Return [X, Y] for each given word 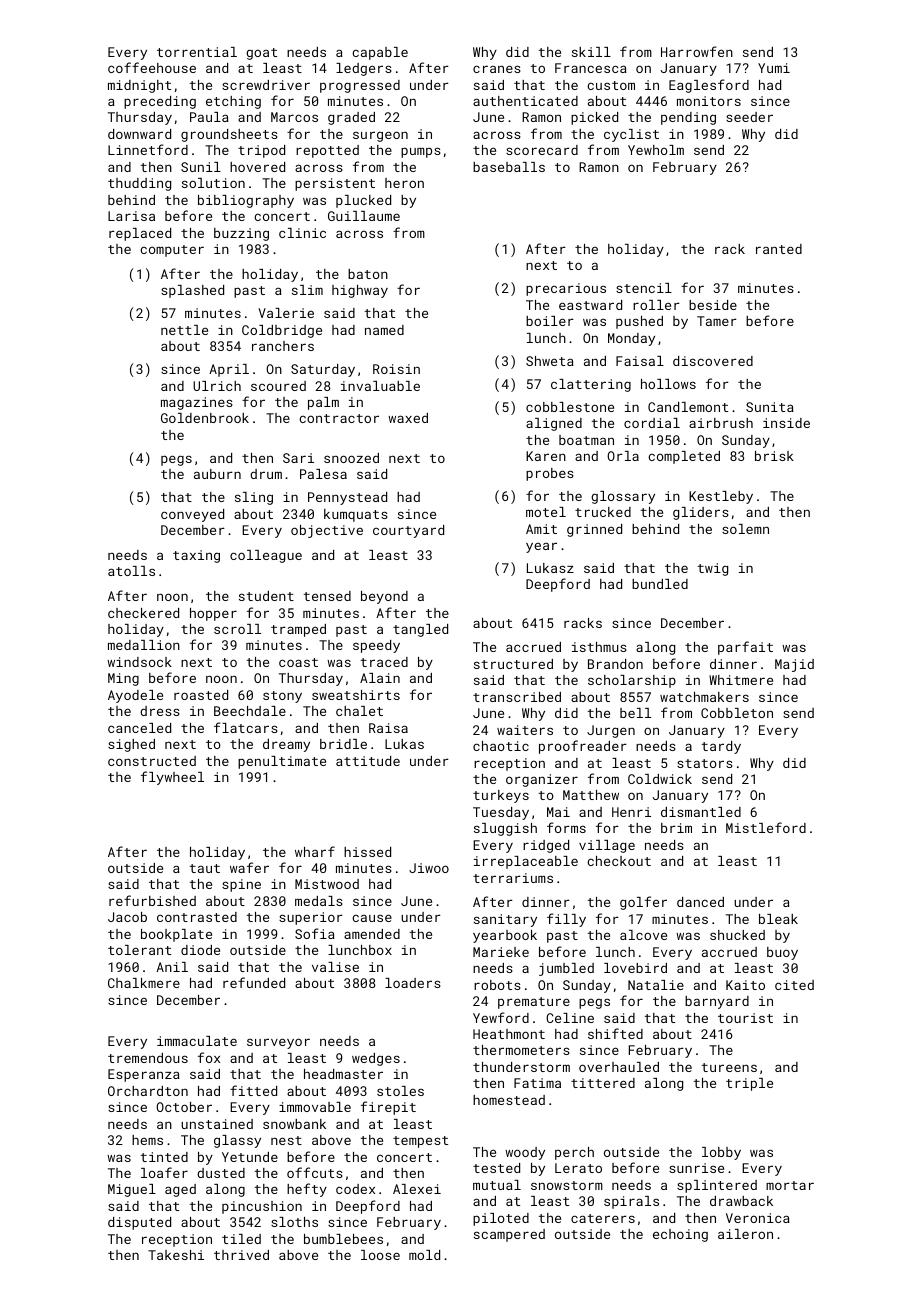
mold [424, 1255]
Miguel [132, 1190]
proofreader [583, 747]
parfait [745, 648]
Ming [123, 679]
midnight [139, 86]
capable [380, 53]
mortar [790, 1185]
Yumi [774, 68]
